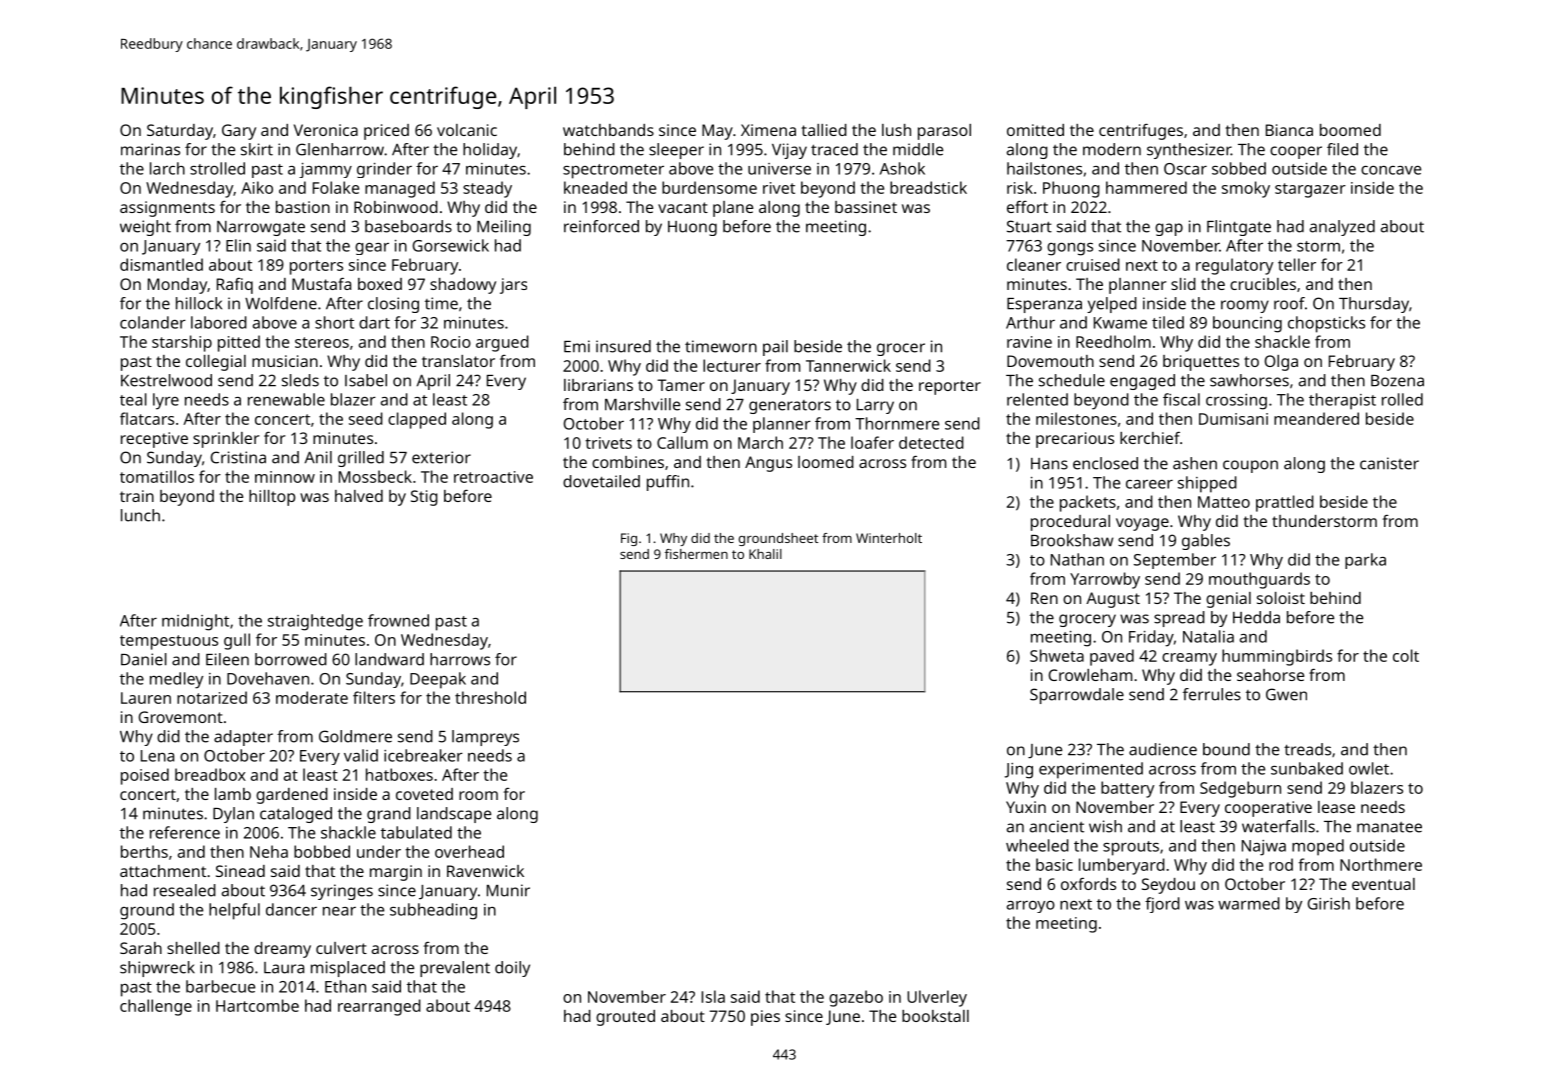  Describe the element at coordinates (180, 132) in the page. I see `Saturday` at that location.
